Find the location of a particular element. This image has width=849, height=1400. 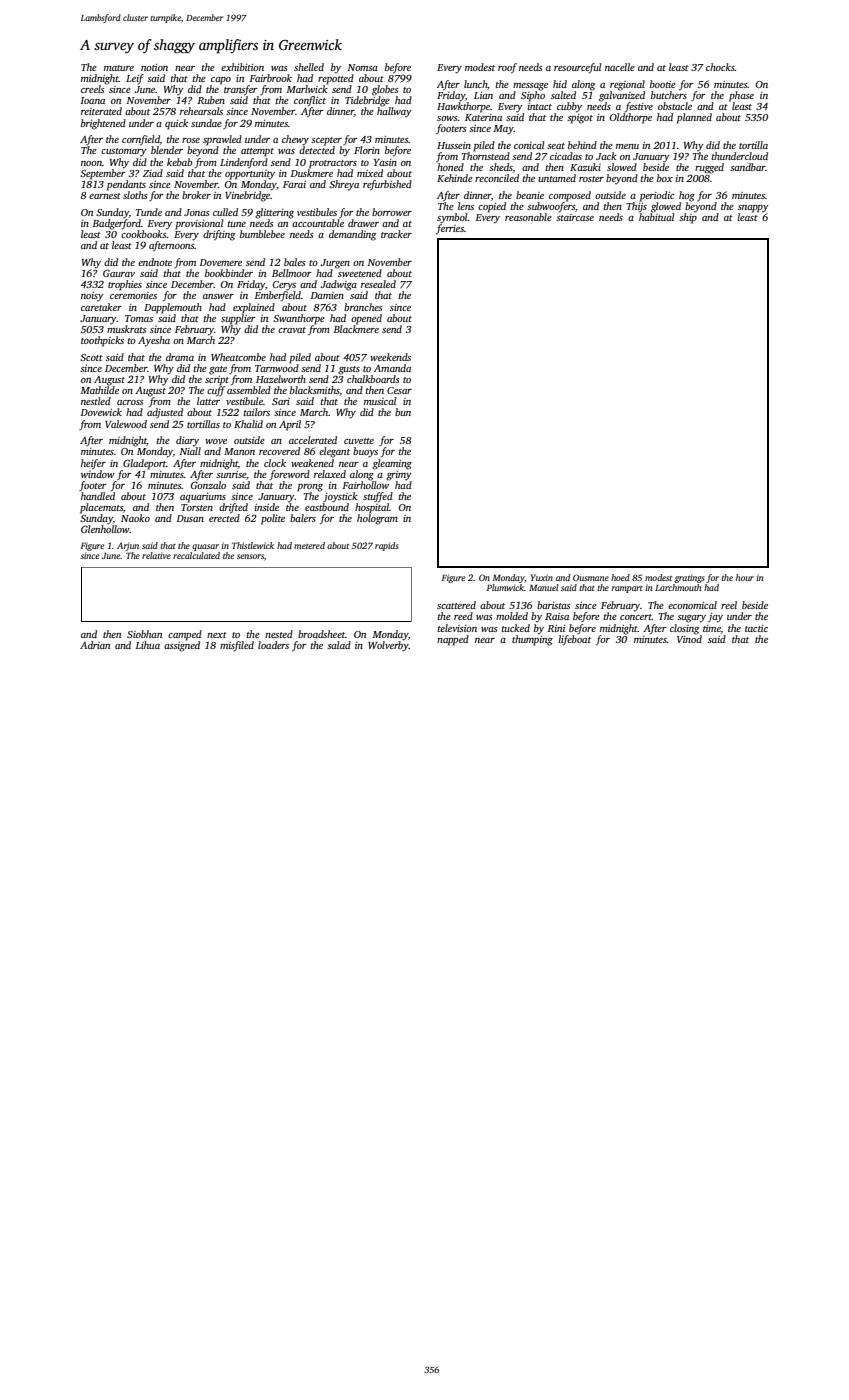

Gaurav is located at coordinates (119, 273).
